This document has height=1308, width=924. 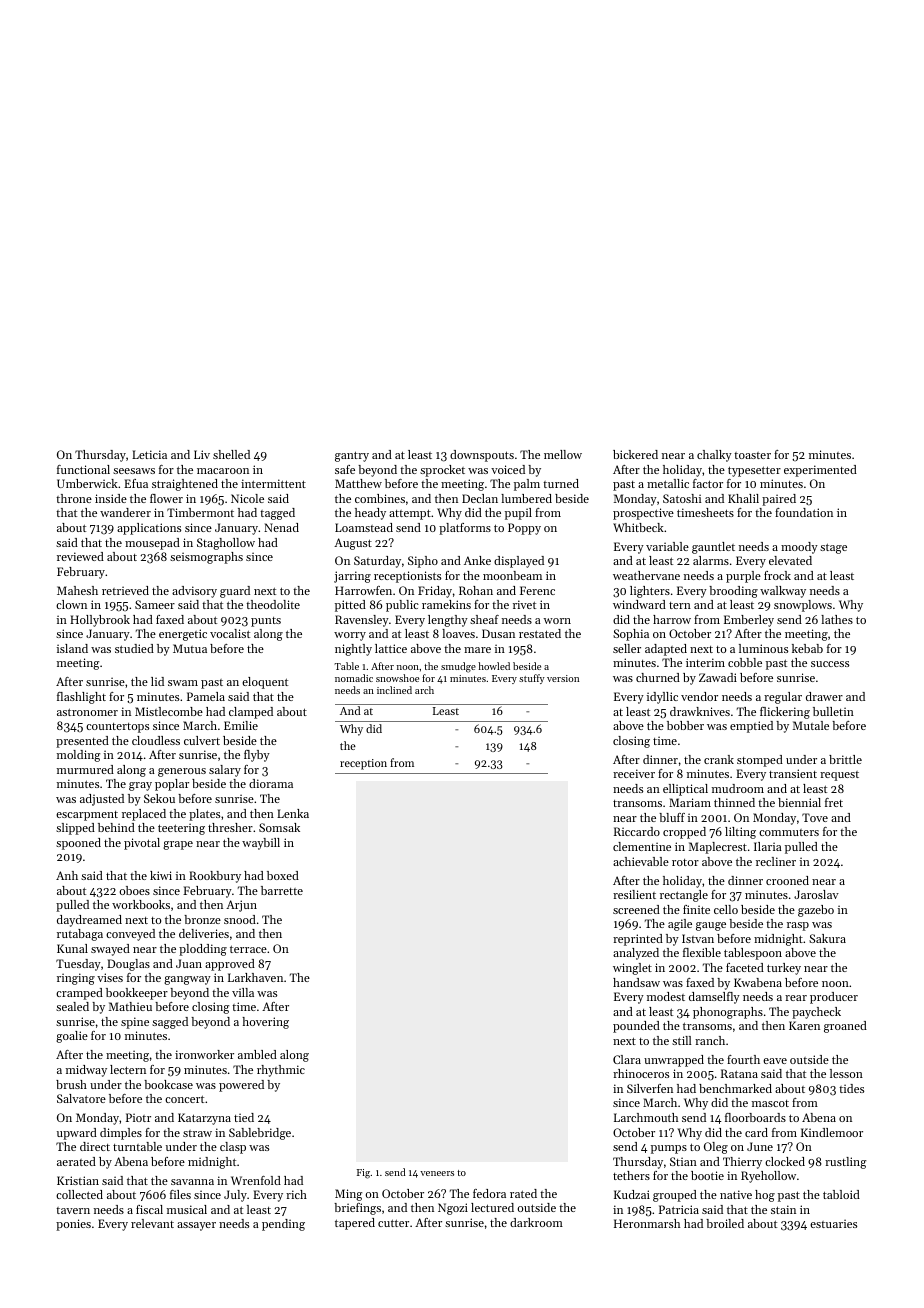 What do you see at coordinates (666, 650) in the document?
I see `adapted` at bounding box center [666, 650].
